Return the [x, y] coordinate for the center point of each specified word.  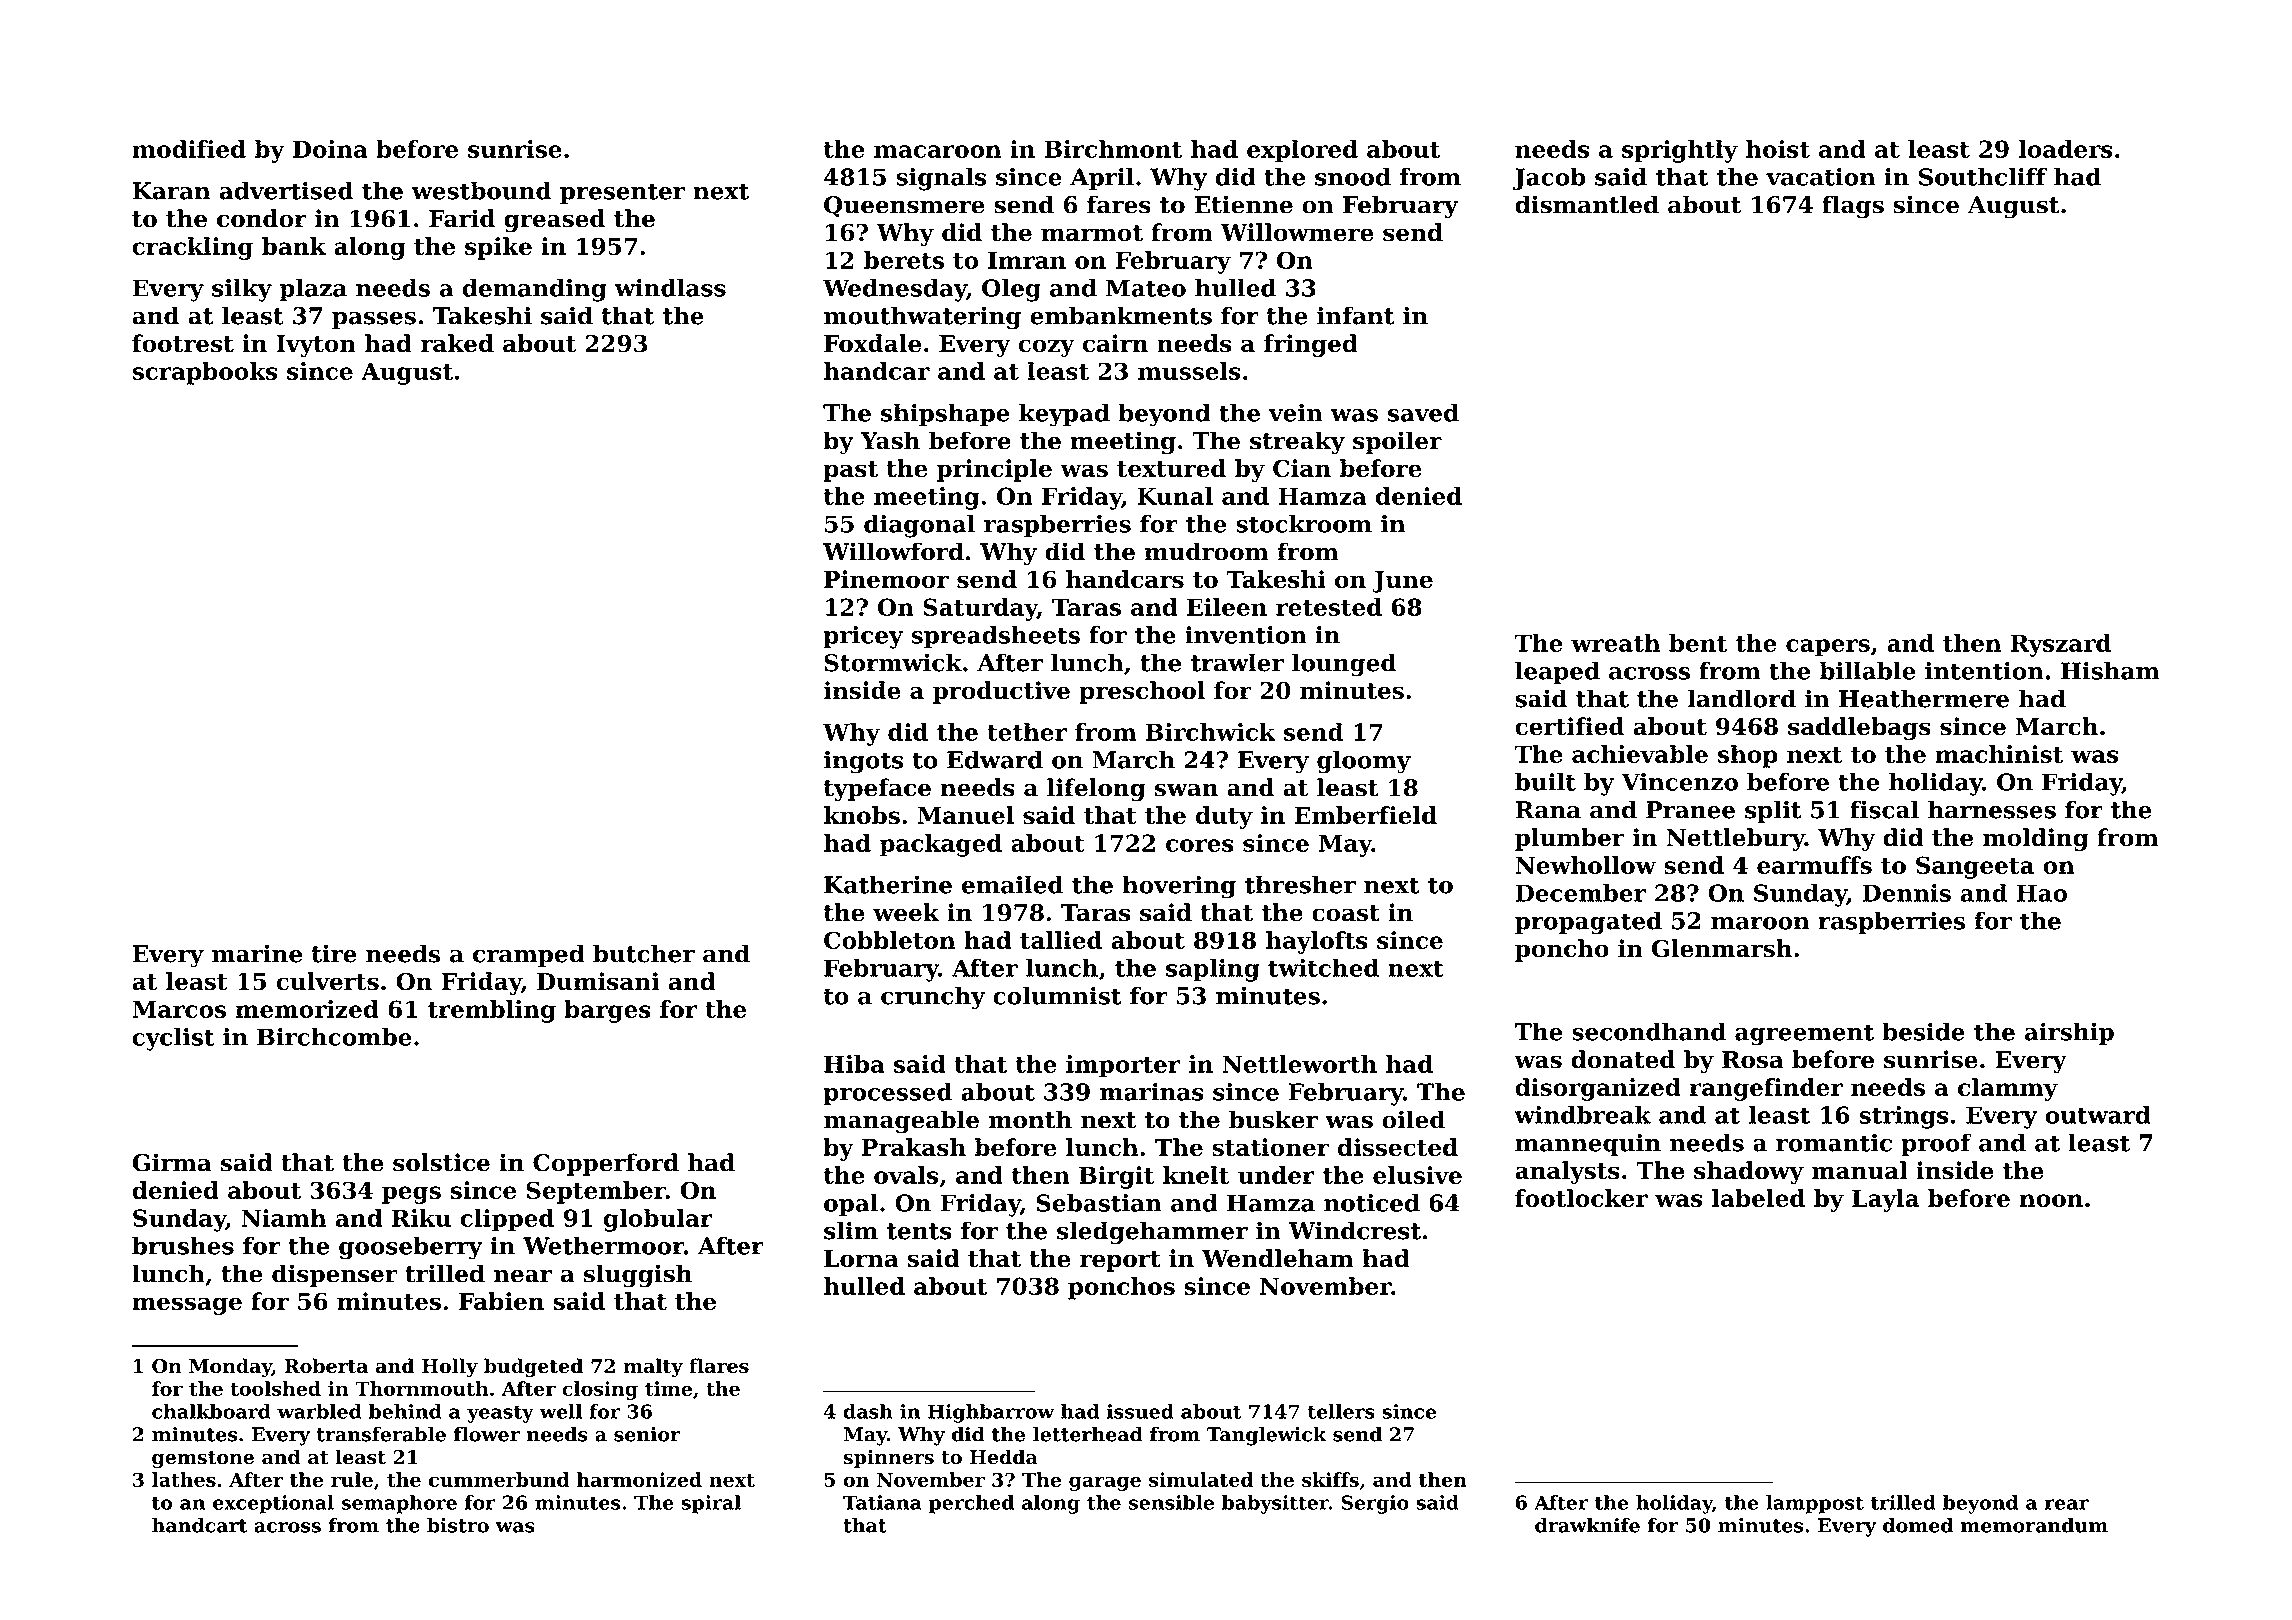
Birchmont [1113, 149]
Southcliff [1983, 177]
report [1120, 1261]
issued [1140, 1411]
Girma [172, 1162]
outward [2098, 1115]
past [850, 471]
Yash [890, 440]
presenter [622, 193]
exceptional [273, 1504]
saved [1423, 412]
